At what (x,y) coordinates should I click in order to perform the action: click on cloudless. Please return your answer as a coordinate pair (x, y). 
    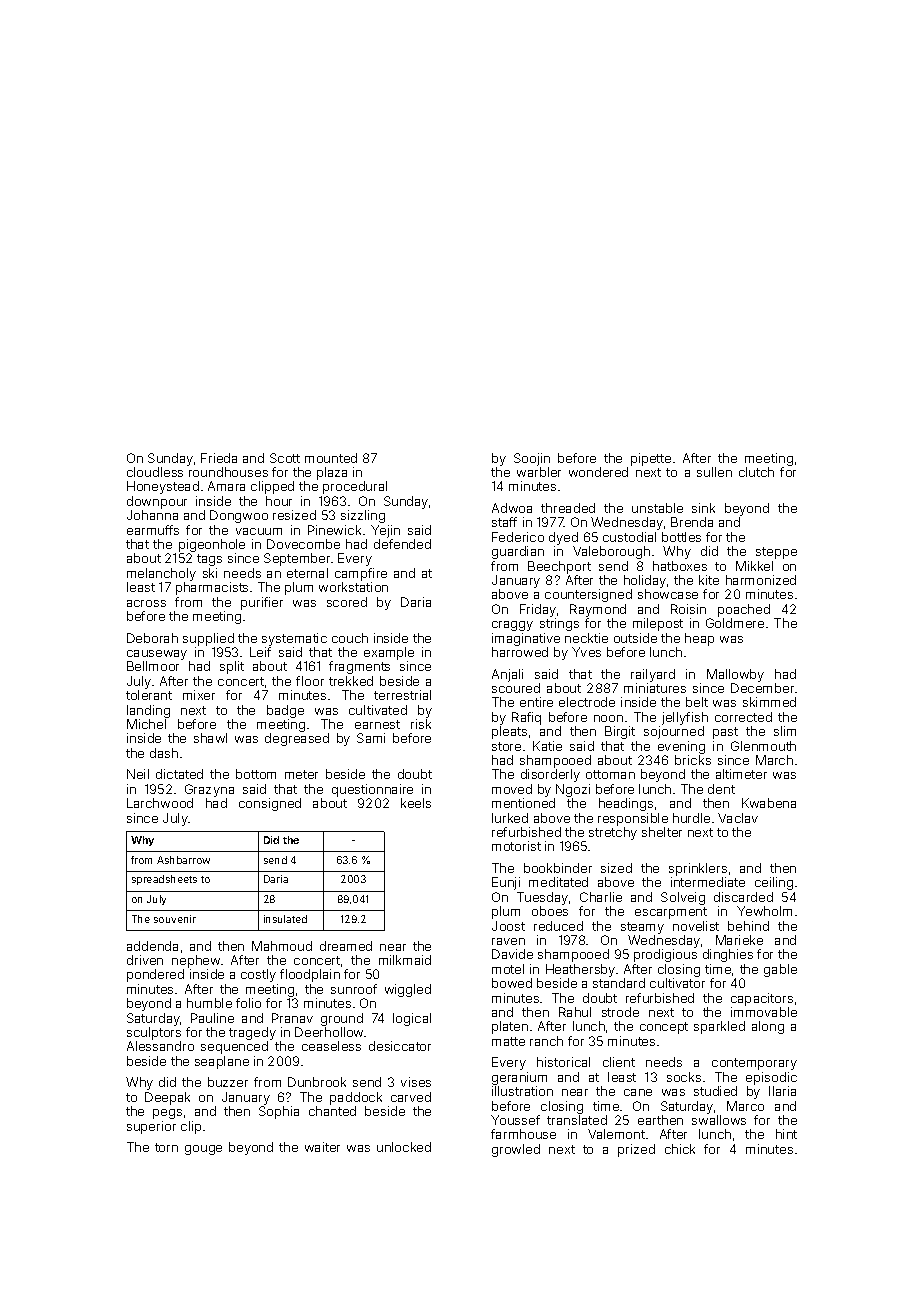
    Looking at the image, I should click on (155, 472).
